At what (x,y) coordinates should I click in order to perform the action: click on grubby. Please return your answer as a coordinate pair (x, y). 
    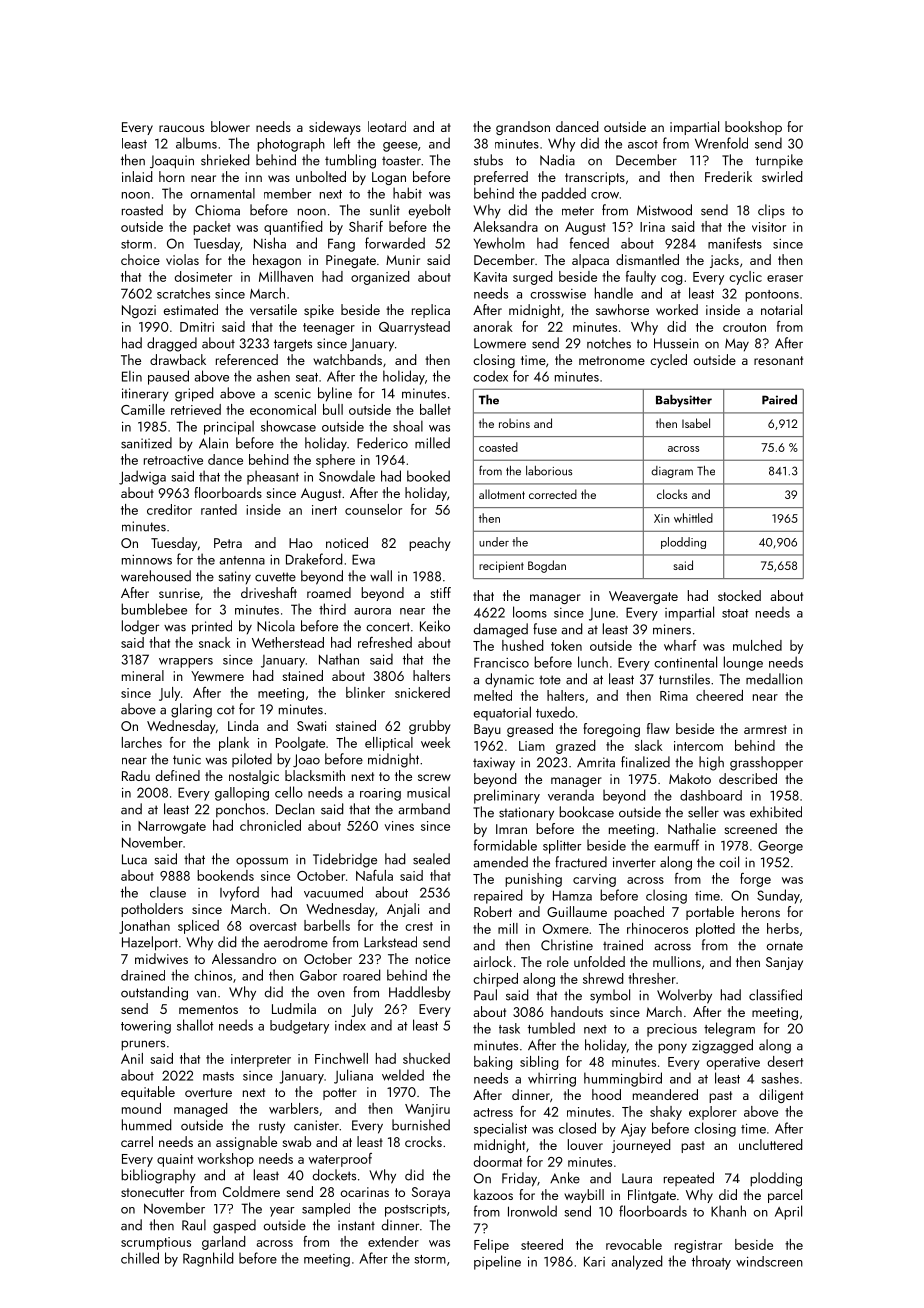
    Looking at the image, I should click on (429, 727).
